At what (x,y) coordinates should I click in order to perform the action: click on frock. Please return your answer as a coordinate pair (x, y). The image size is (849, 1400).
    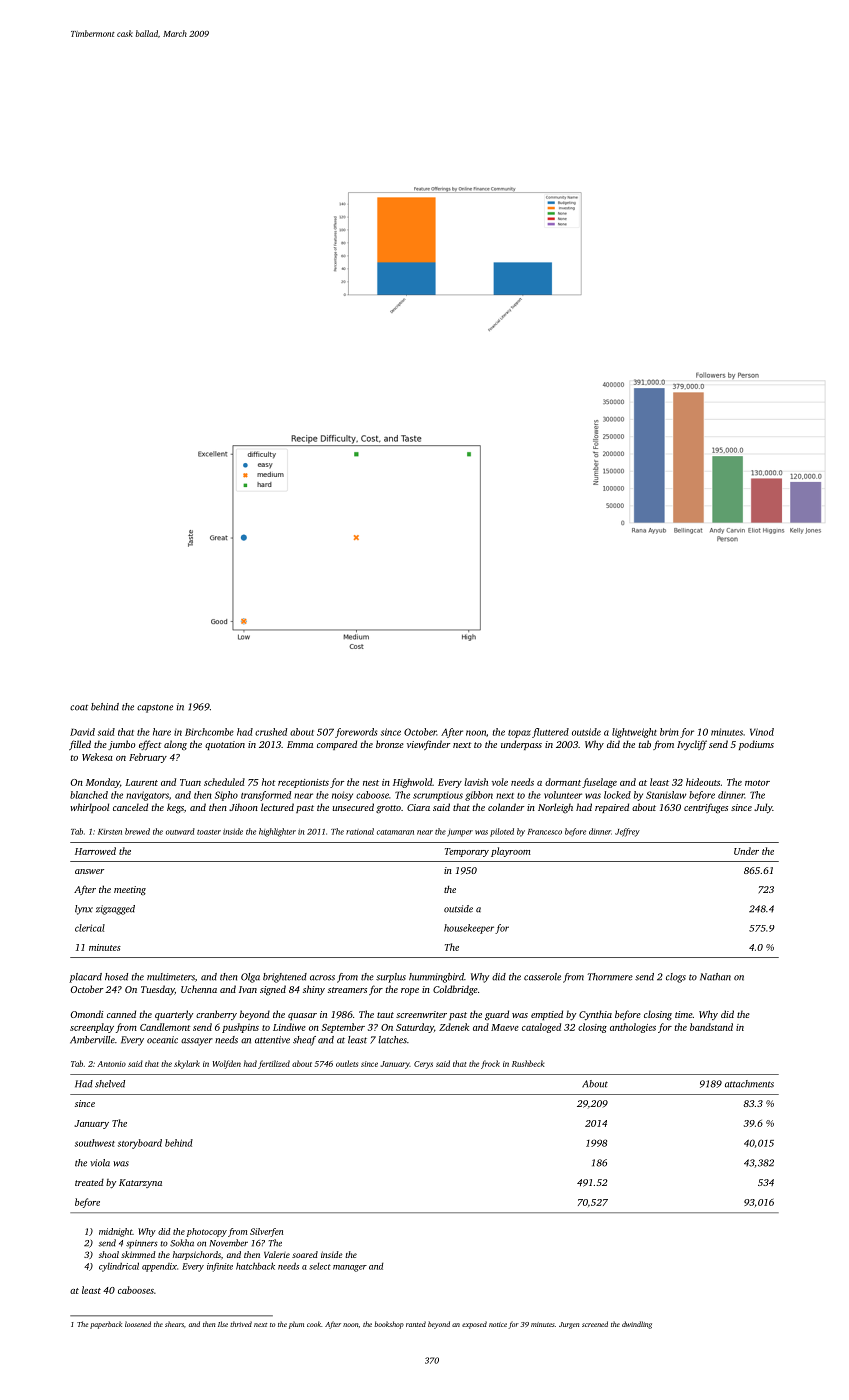
    Looking at the image, I should click on (490, 1064).
